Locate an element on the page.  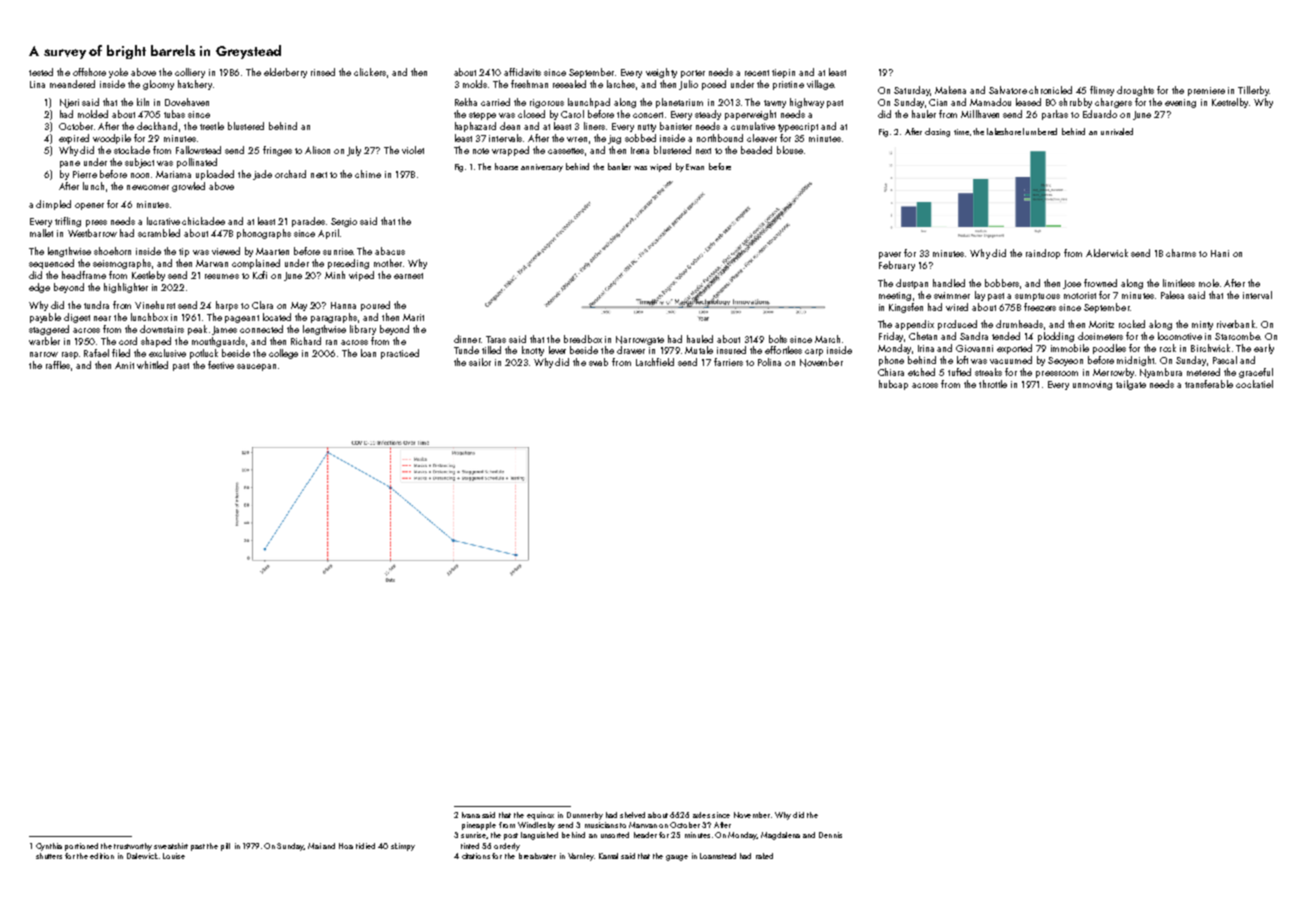
Tillerby is located at coordinates (1253, 91).
